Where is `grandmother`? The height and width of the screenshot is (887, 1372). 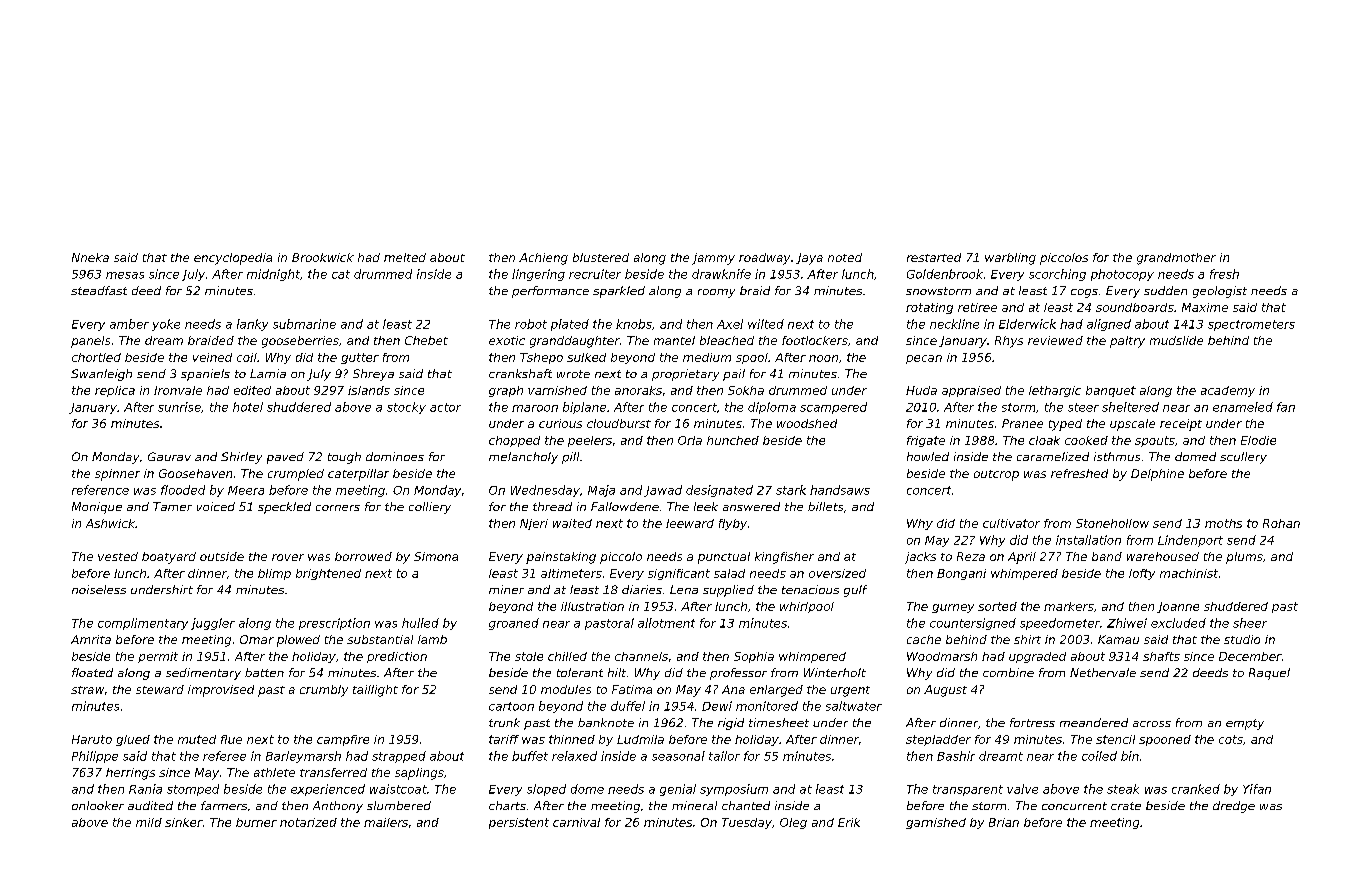 grandmother is located at coordinates (1176, 259).
